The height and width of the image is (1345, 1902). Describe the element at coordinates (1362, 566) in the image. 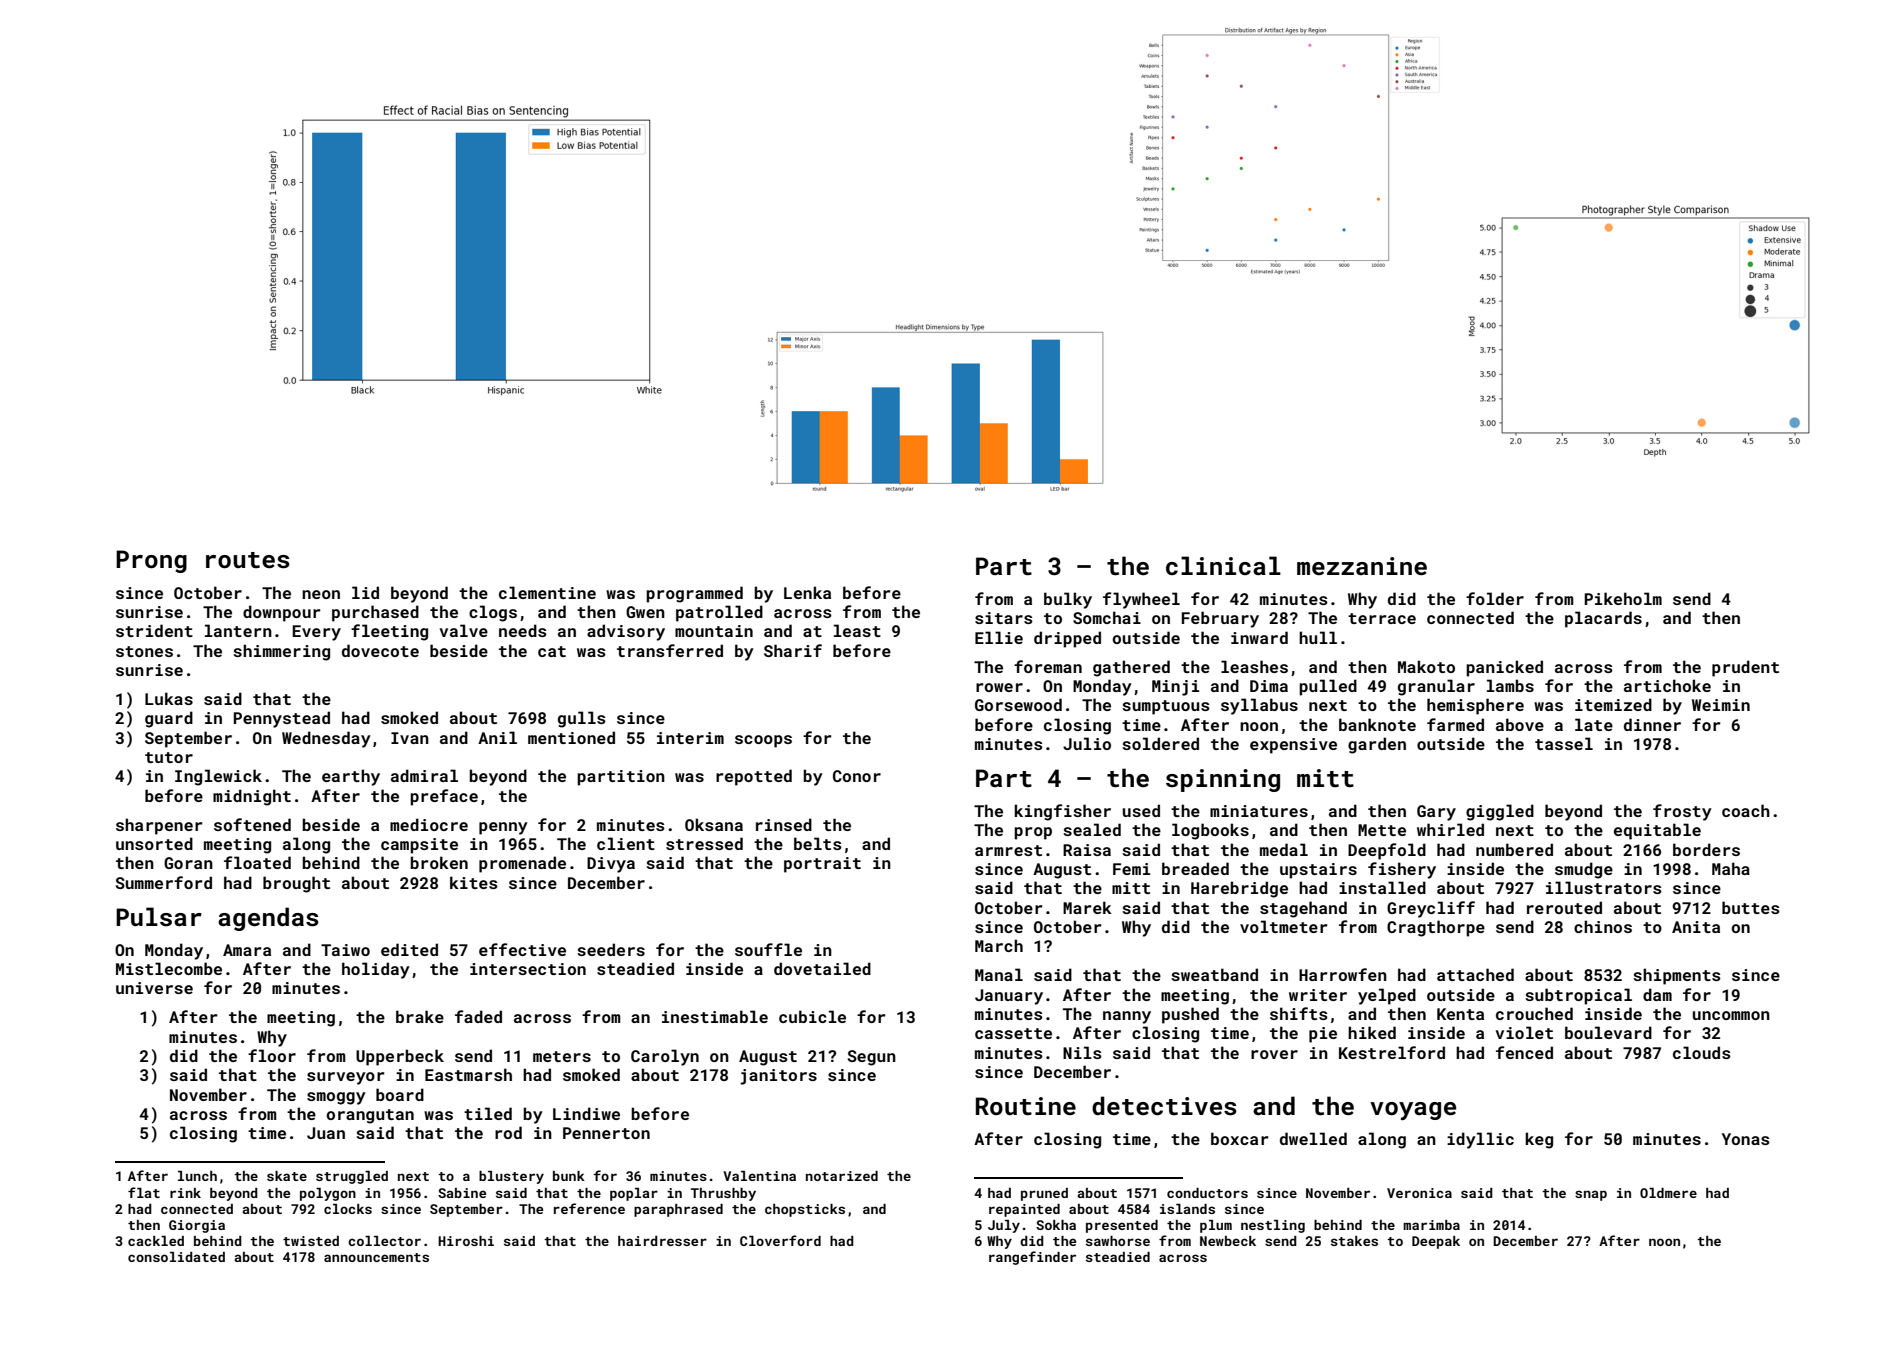

I see `mezzanine` at that location.
